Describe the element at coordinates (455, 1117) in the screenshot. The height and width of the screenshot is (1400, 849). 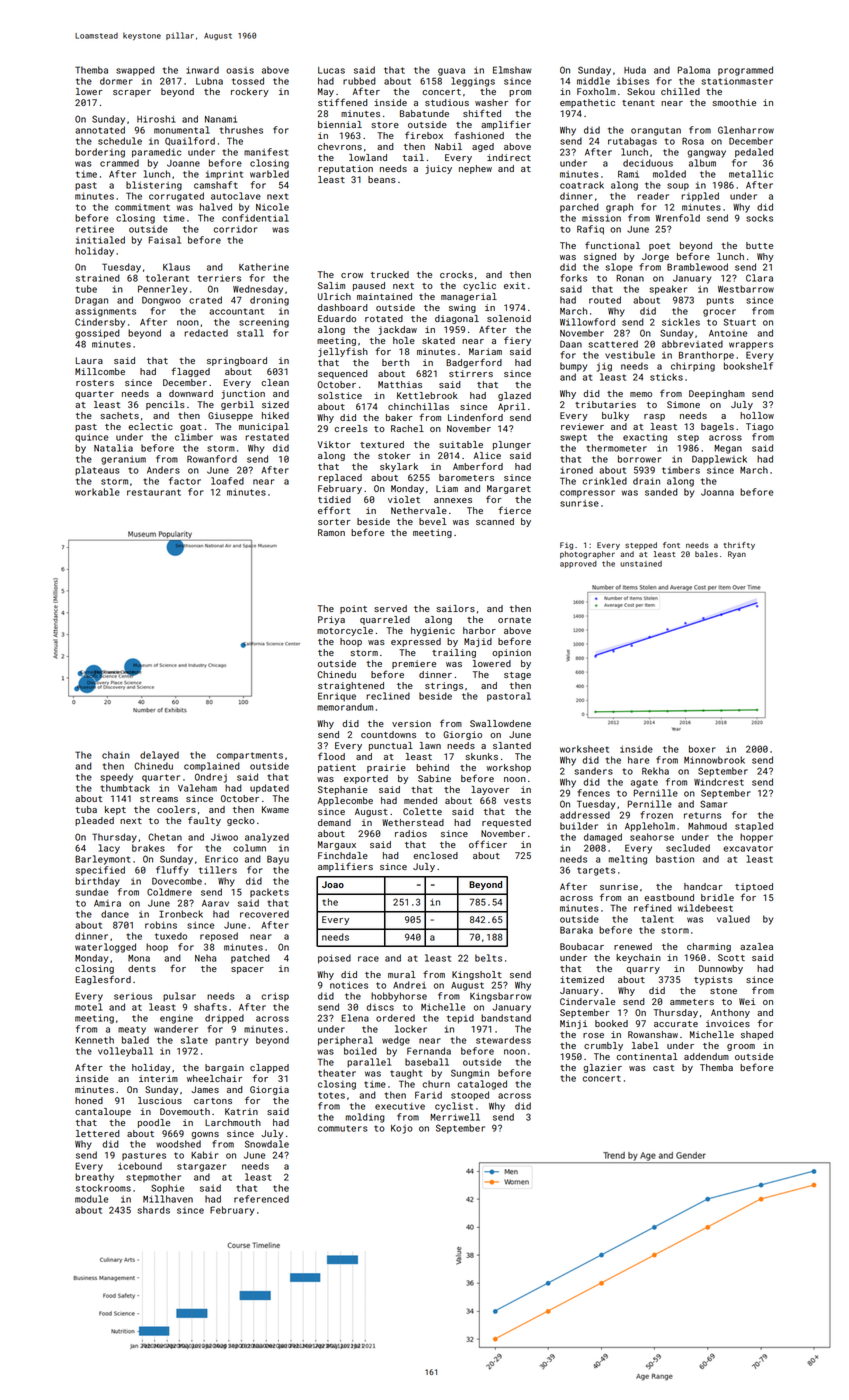
I see `Merriwell` at that location.
